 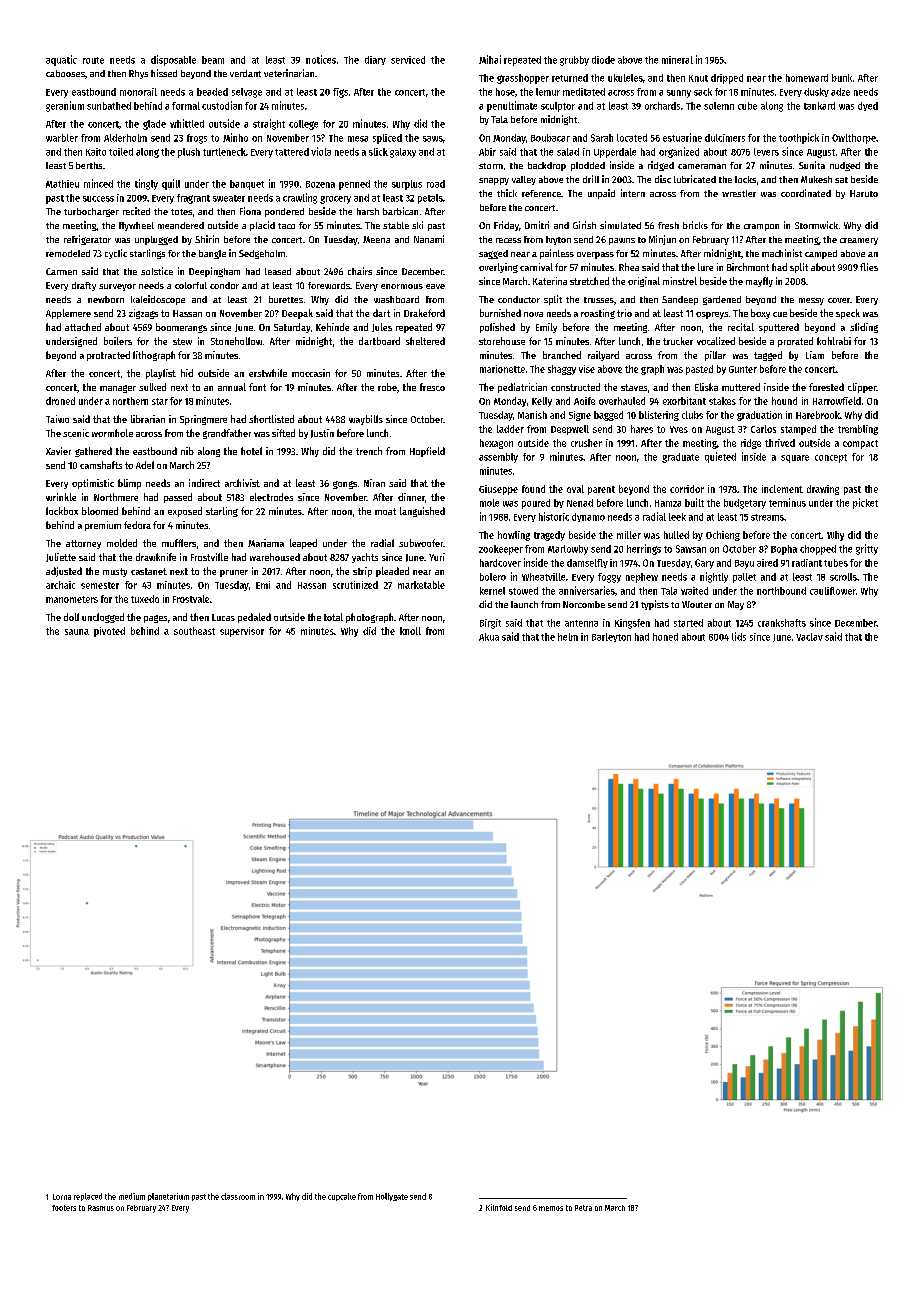 What do you see at coordinates (551, 1208) in the screenshot?
I see `memos` at bounding box center [551, 1208].
